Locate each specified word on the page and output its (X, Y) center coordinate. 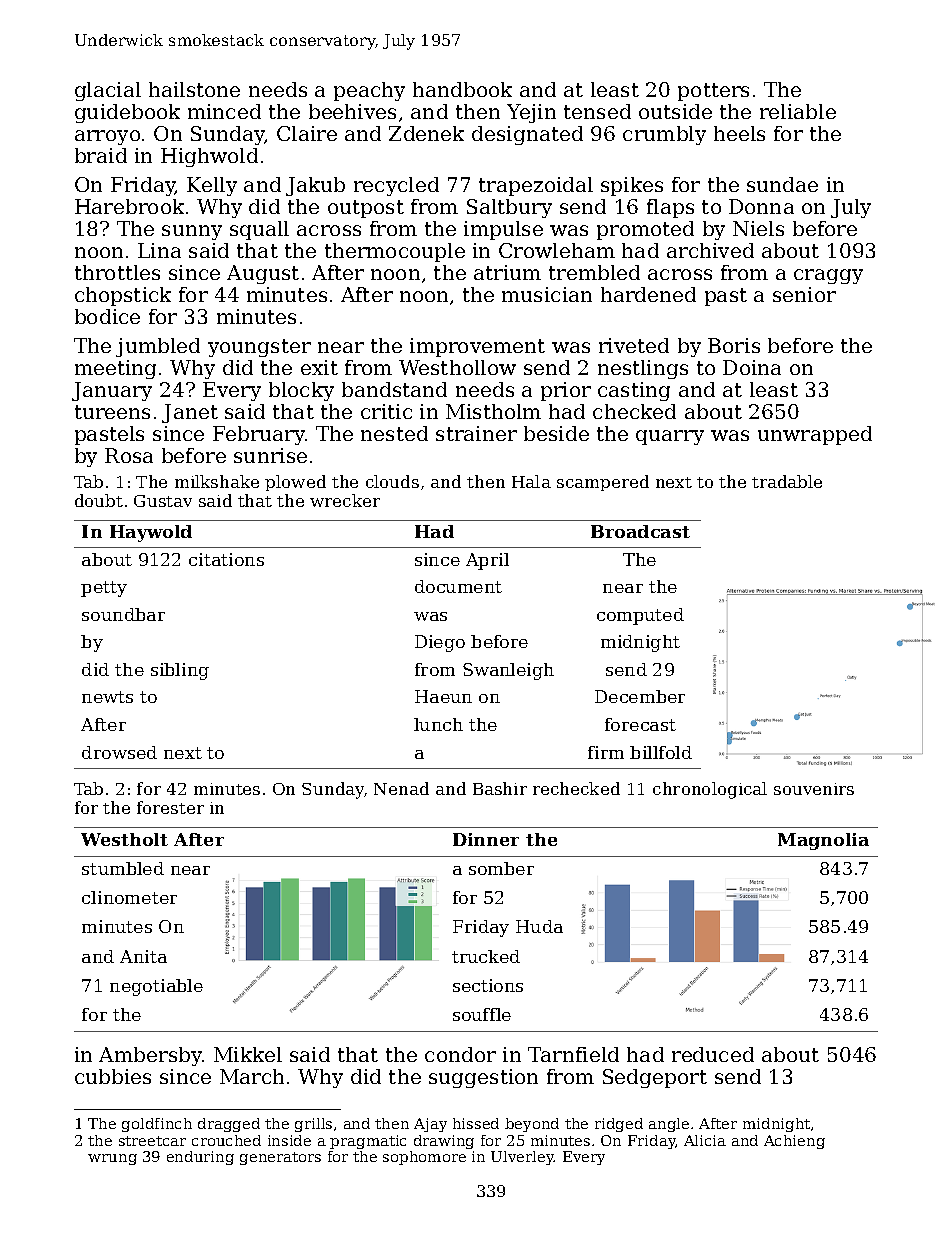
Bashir (500, 788)
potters (713, 92)
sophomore (424, 1158)
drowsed (119, 752)
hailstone (194, 89)
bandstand (394, 389)
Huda (539, 926)
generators (280, 1158)
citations (226, 559)
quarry (670, 437)
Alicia (705, 1140)
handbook (462, 89)
